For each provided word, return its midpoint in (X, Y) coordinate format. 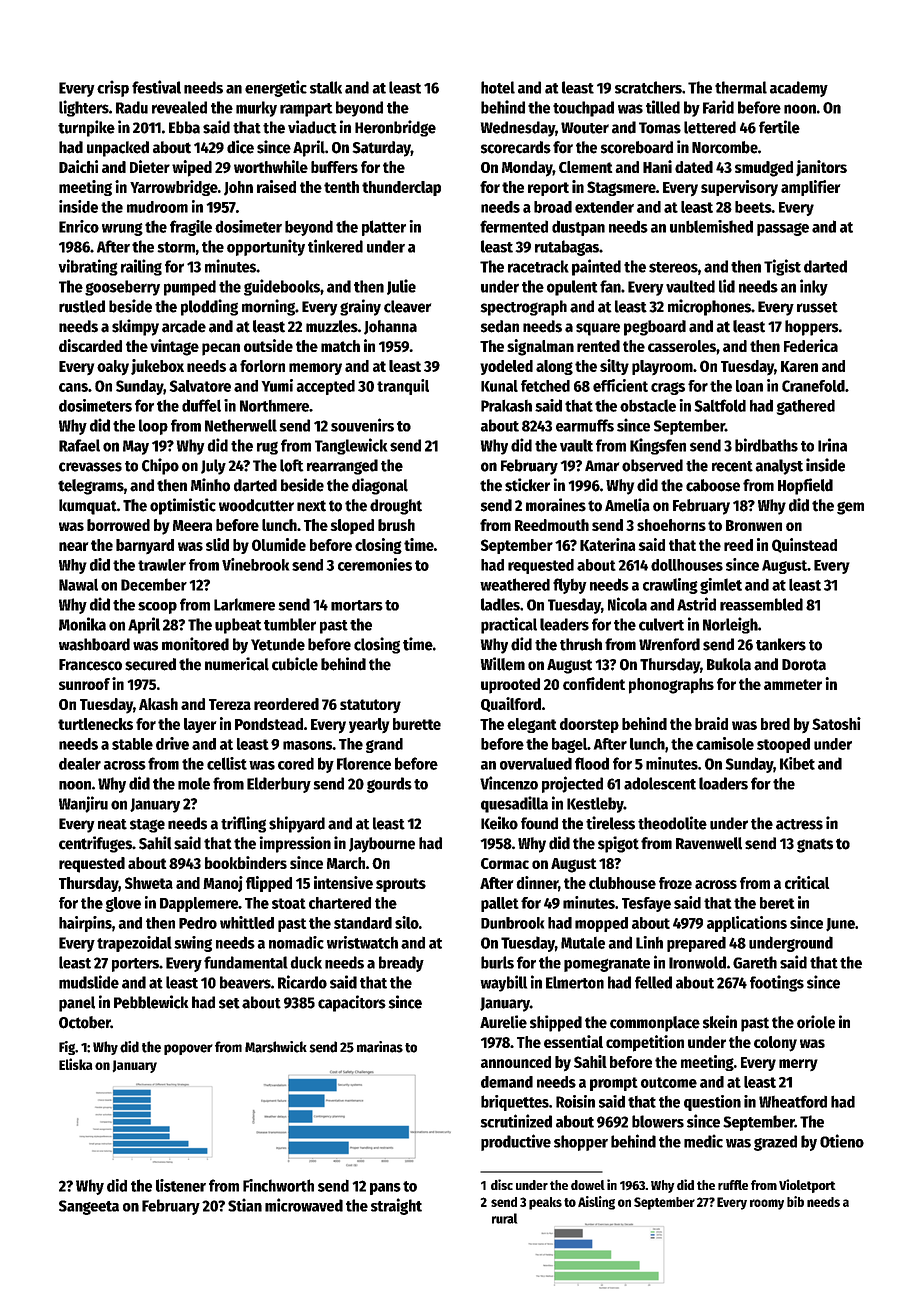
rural (504, 1218)
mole (194, 783)
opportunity (266, 247)
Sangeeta (89, 1207)
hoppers (812, 328)
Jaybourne (382, 845)
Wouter (585, 128)
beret (777, 903)
